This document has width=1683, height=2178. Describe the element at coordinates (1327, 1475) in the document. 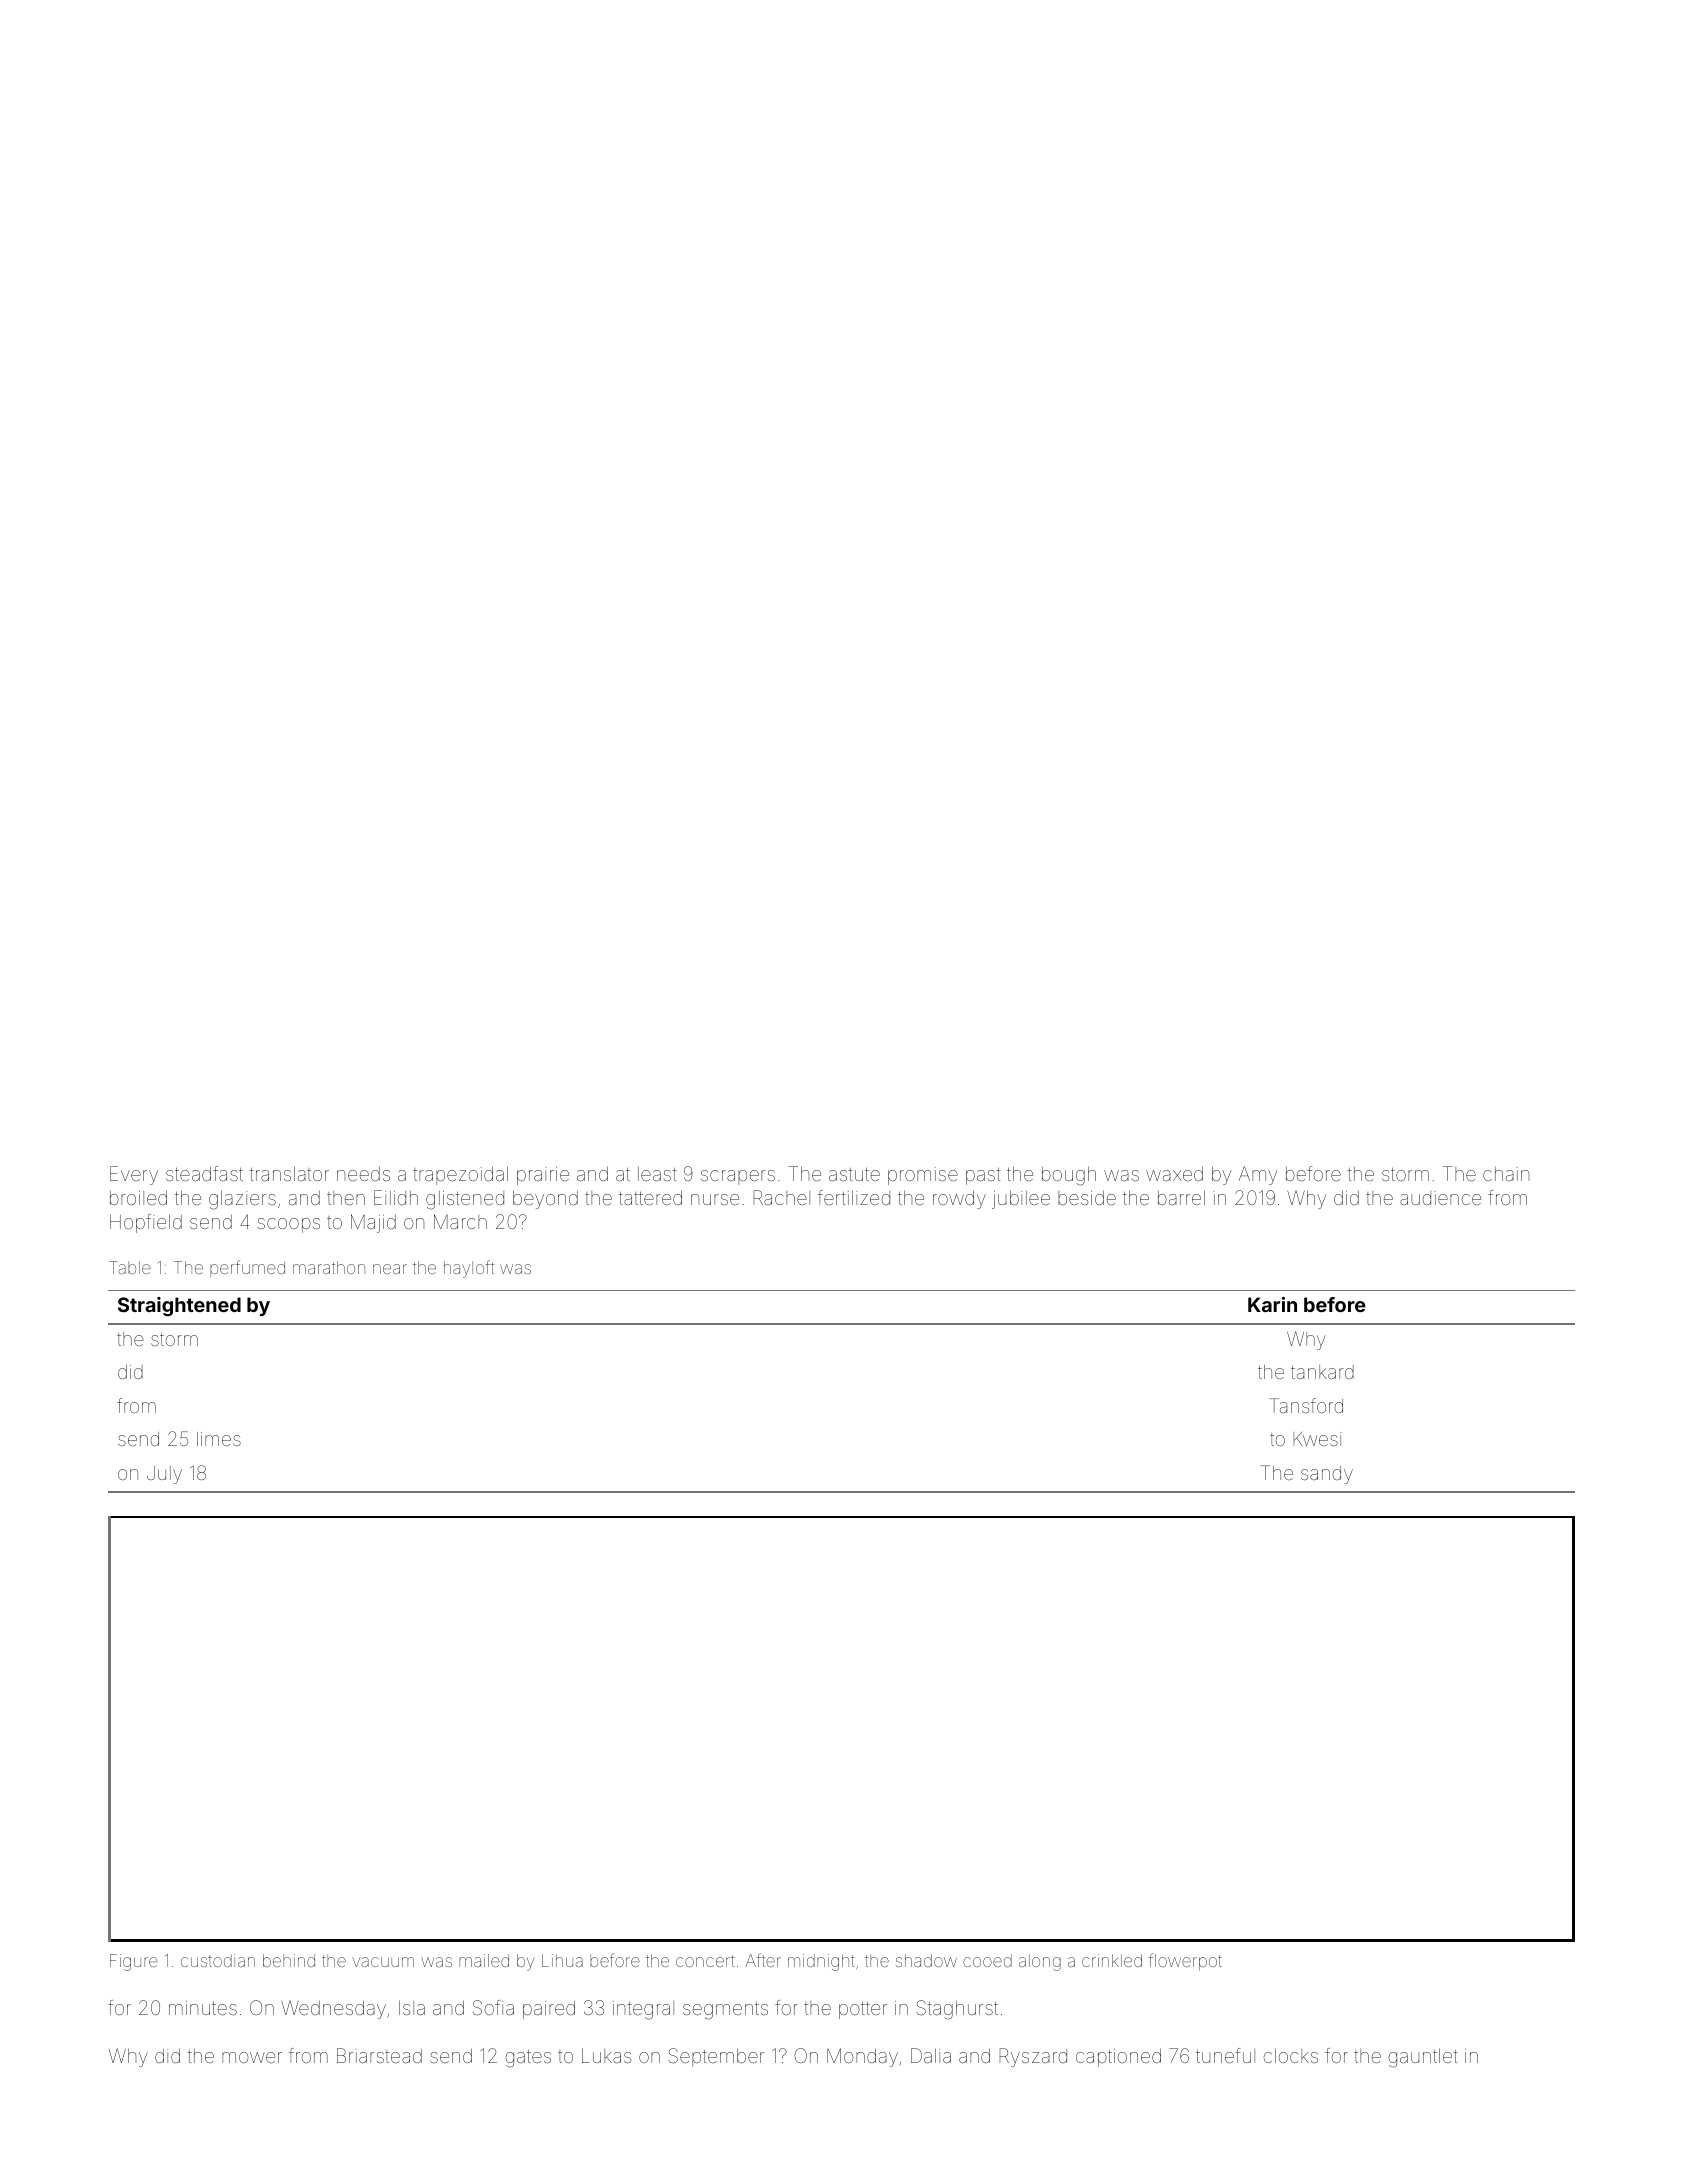

I see `sandy` at that location.
